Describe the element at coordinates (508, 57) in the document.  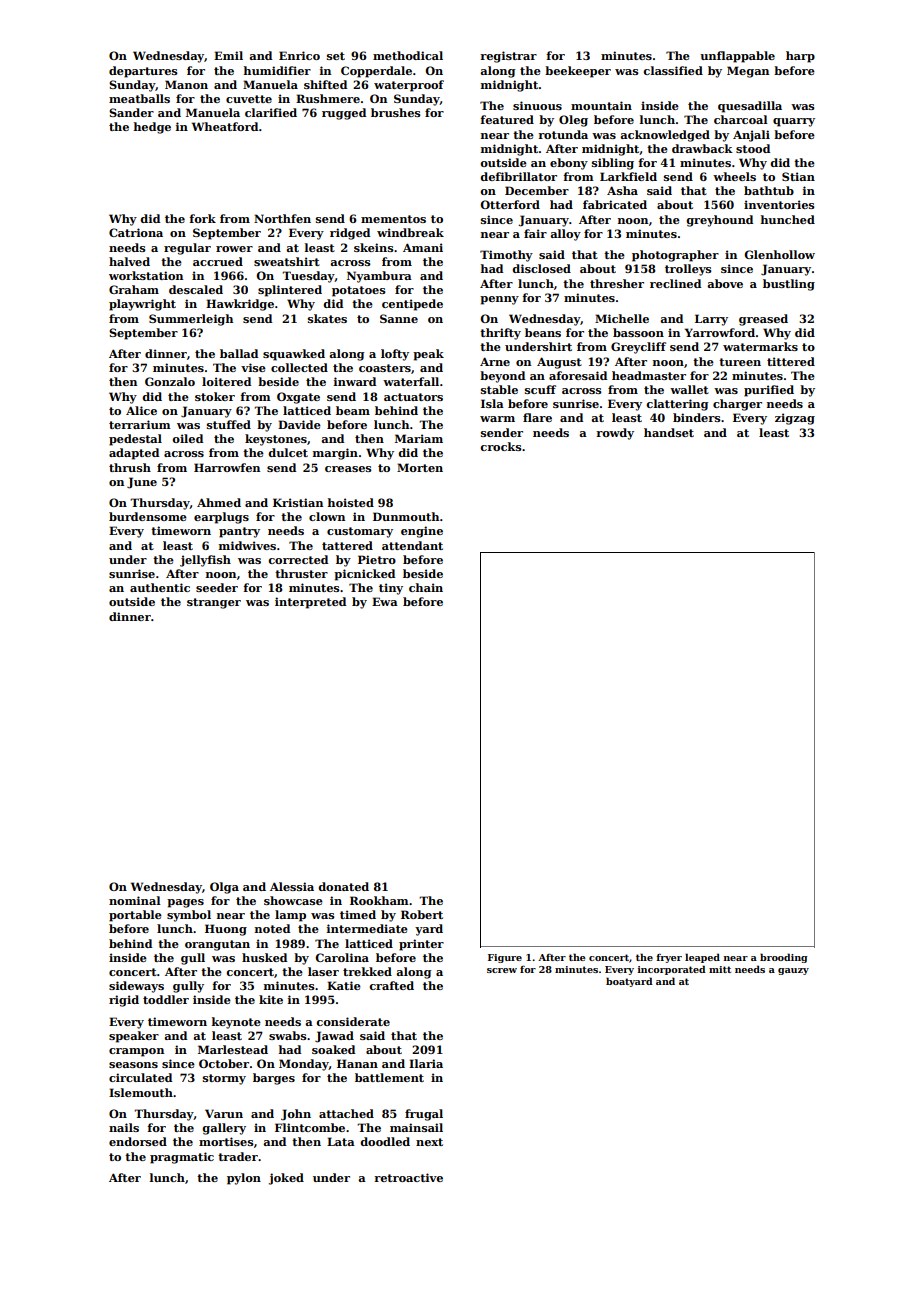
I see `registrar` at that location.
